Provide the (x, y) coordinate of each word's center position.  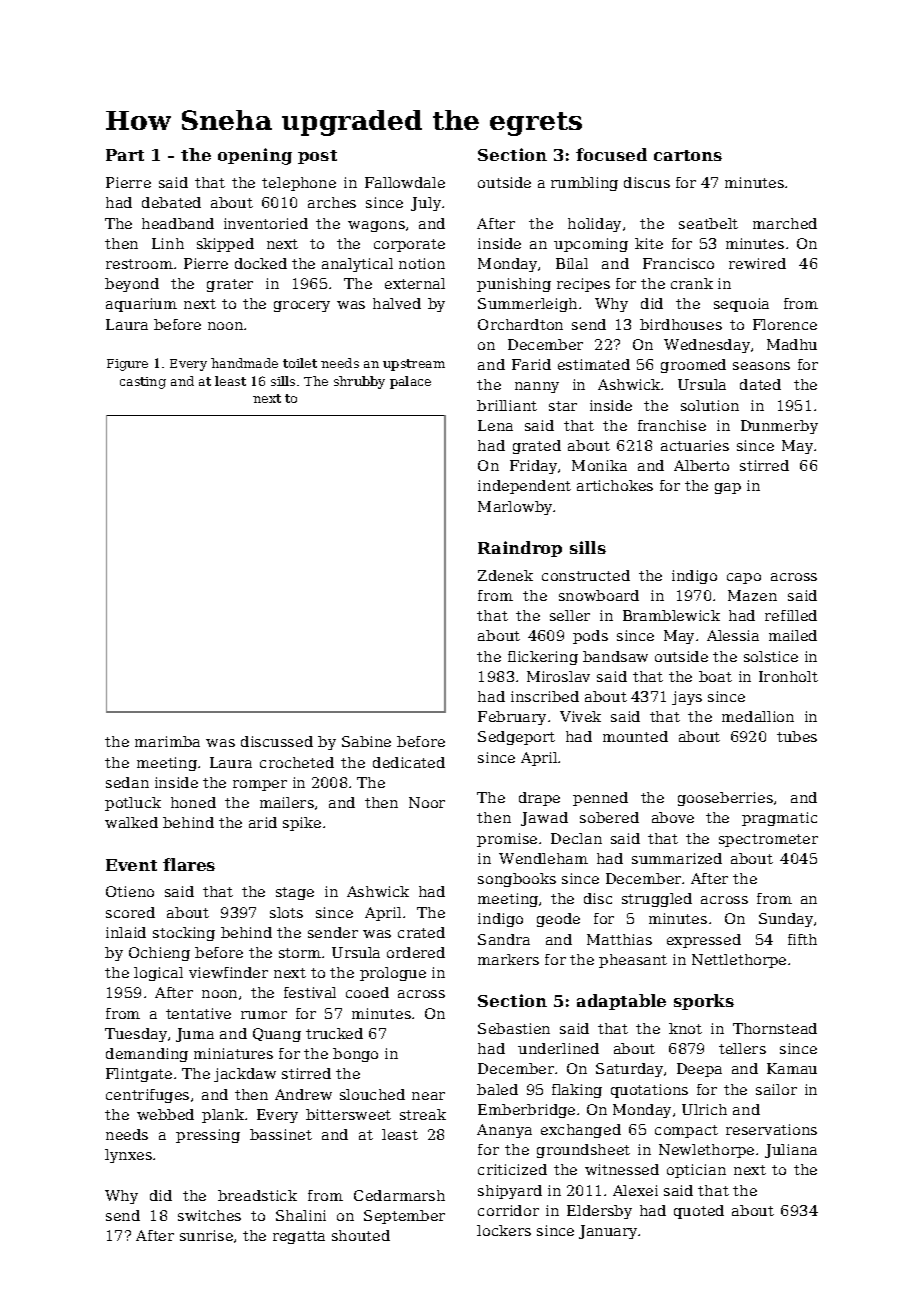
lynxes (128, 1156)
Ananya (504, 1131)
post (317, 157)
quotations (649, 1091)
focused (611, 154)
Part (125, 155)
